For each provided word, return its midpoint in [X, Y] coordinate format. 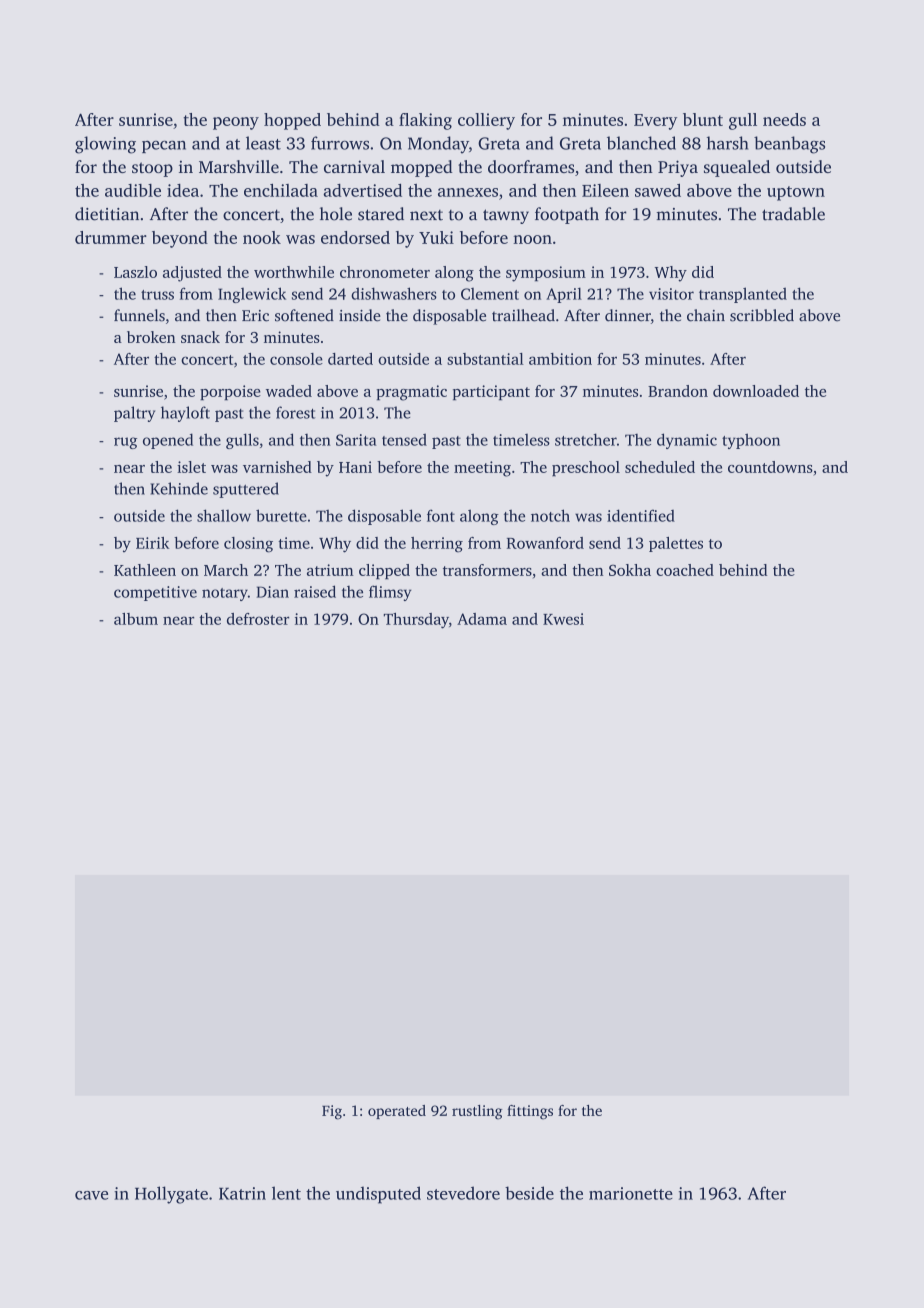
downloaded [756, 391]
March [226, 570]
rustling [477, 1112]
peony [236, 123]
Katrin [242, 1193]
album [136, 619]
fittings [530, 1112]
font [441, 515]
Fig [332, 1112]
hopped [292, 121]
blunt [703, 119]
